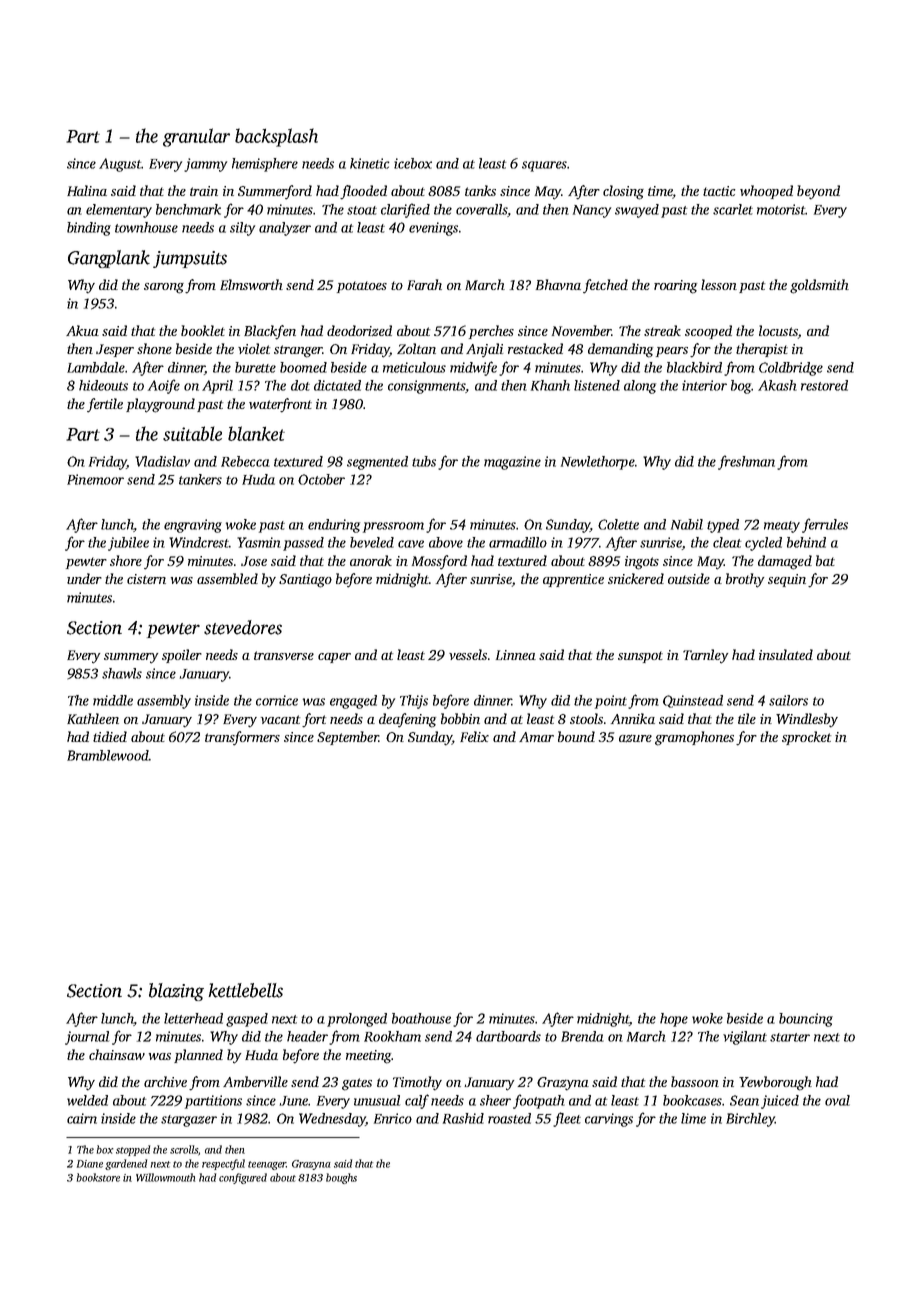 This document has height=1314, width=924. What do you see at coordinates (120, 165) in the document?
I see `August` at bounding box center [120, 165].
